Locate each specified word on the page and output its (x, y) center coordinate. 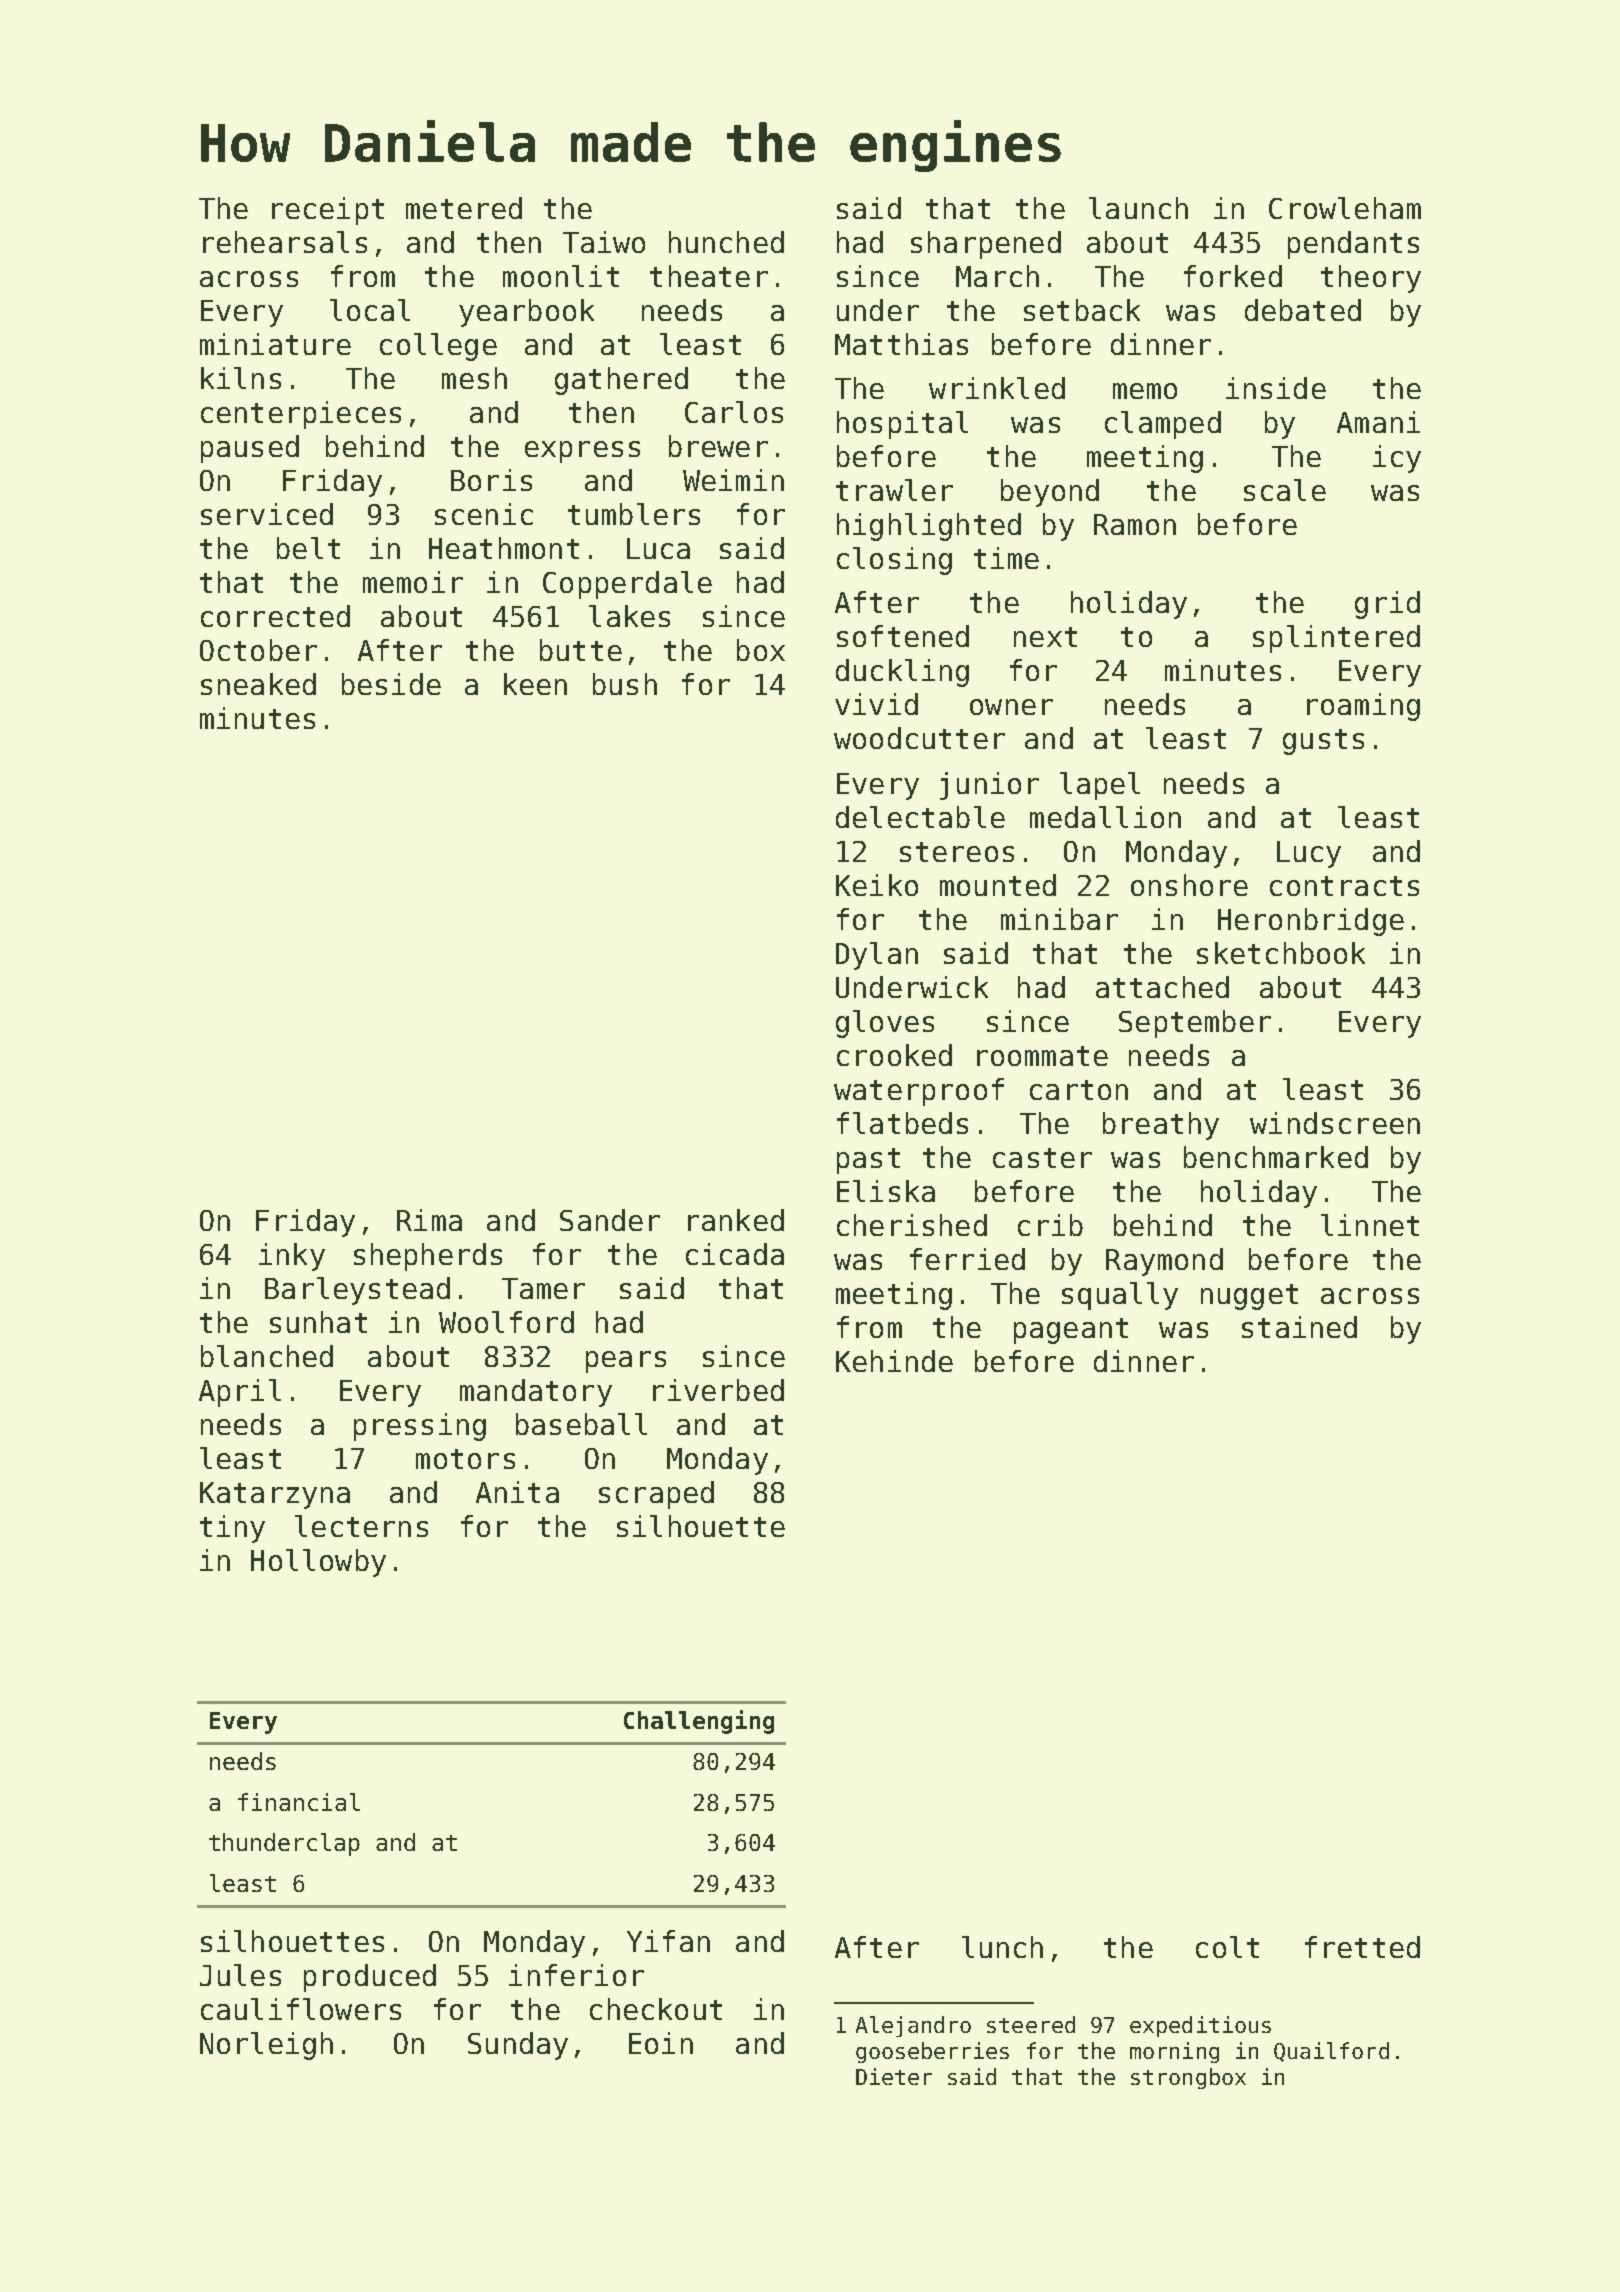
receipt (328, 211)
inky (292, 1257)
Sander (610, 1220)
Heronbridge (1311, 922)
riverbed (718, 1390)
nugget (1249, 1297)
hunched (726, 242)
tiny (232, 1529)
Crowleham (1345, 208)
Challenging (699, 1722)
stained (1299, 1327)
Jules (240, 1975)
